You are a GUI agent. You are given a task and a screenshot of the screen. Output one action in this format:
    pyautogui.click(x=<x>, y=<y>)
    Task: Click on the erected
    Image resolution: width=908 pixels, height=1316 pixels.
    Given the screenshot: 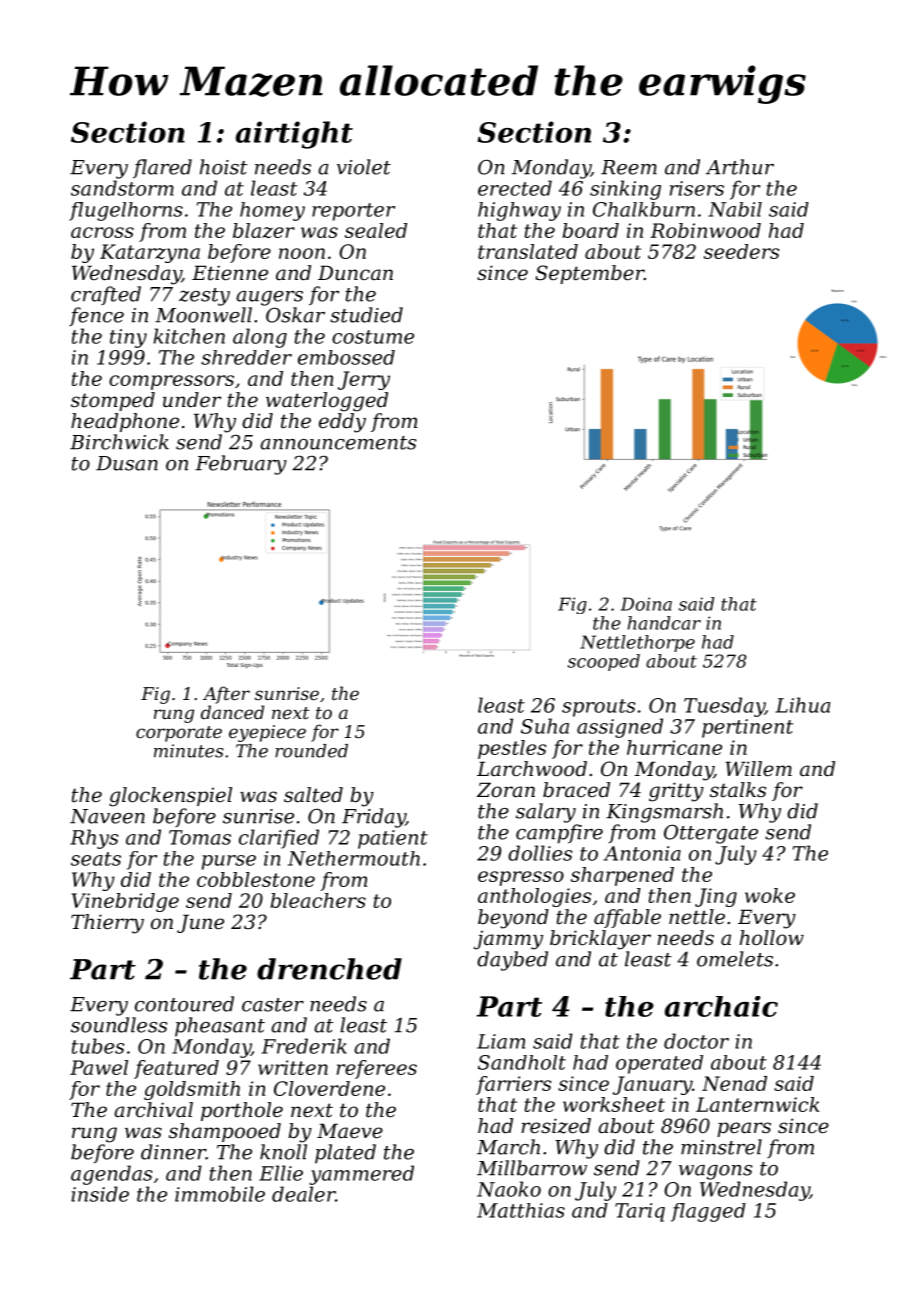 What is the action you would take?
    pyautogui.click(x=515, y=188)
